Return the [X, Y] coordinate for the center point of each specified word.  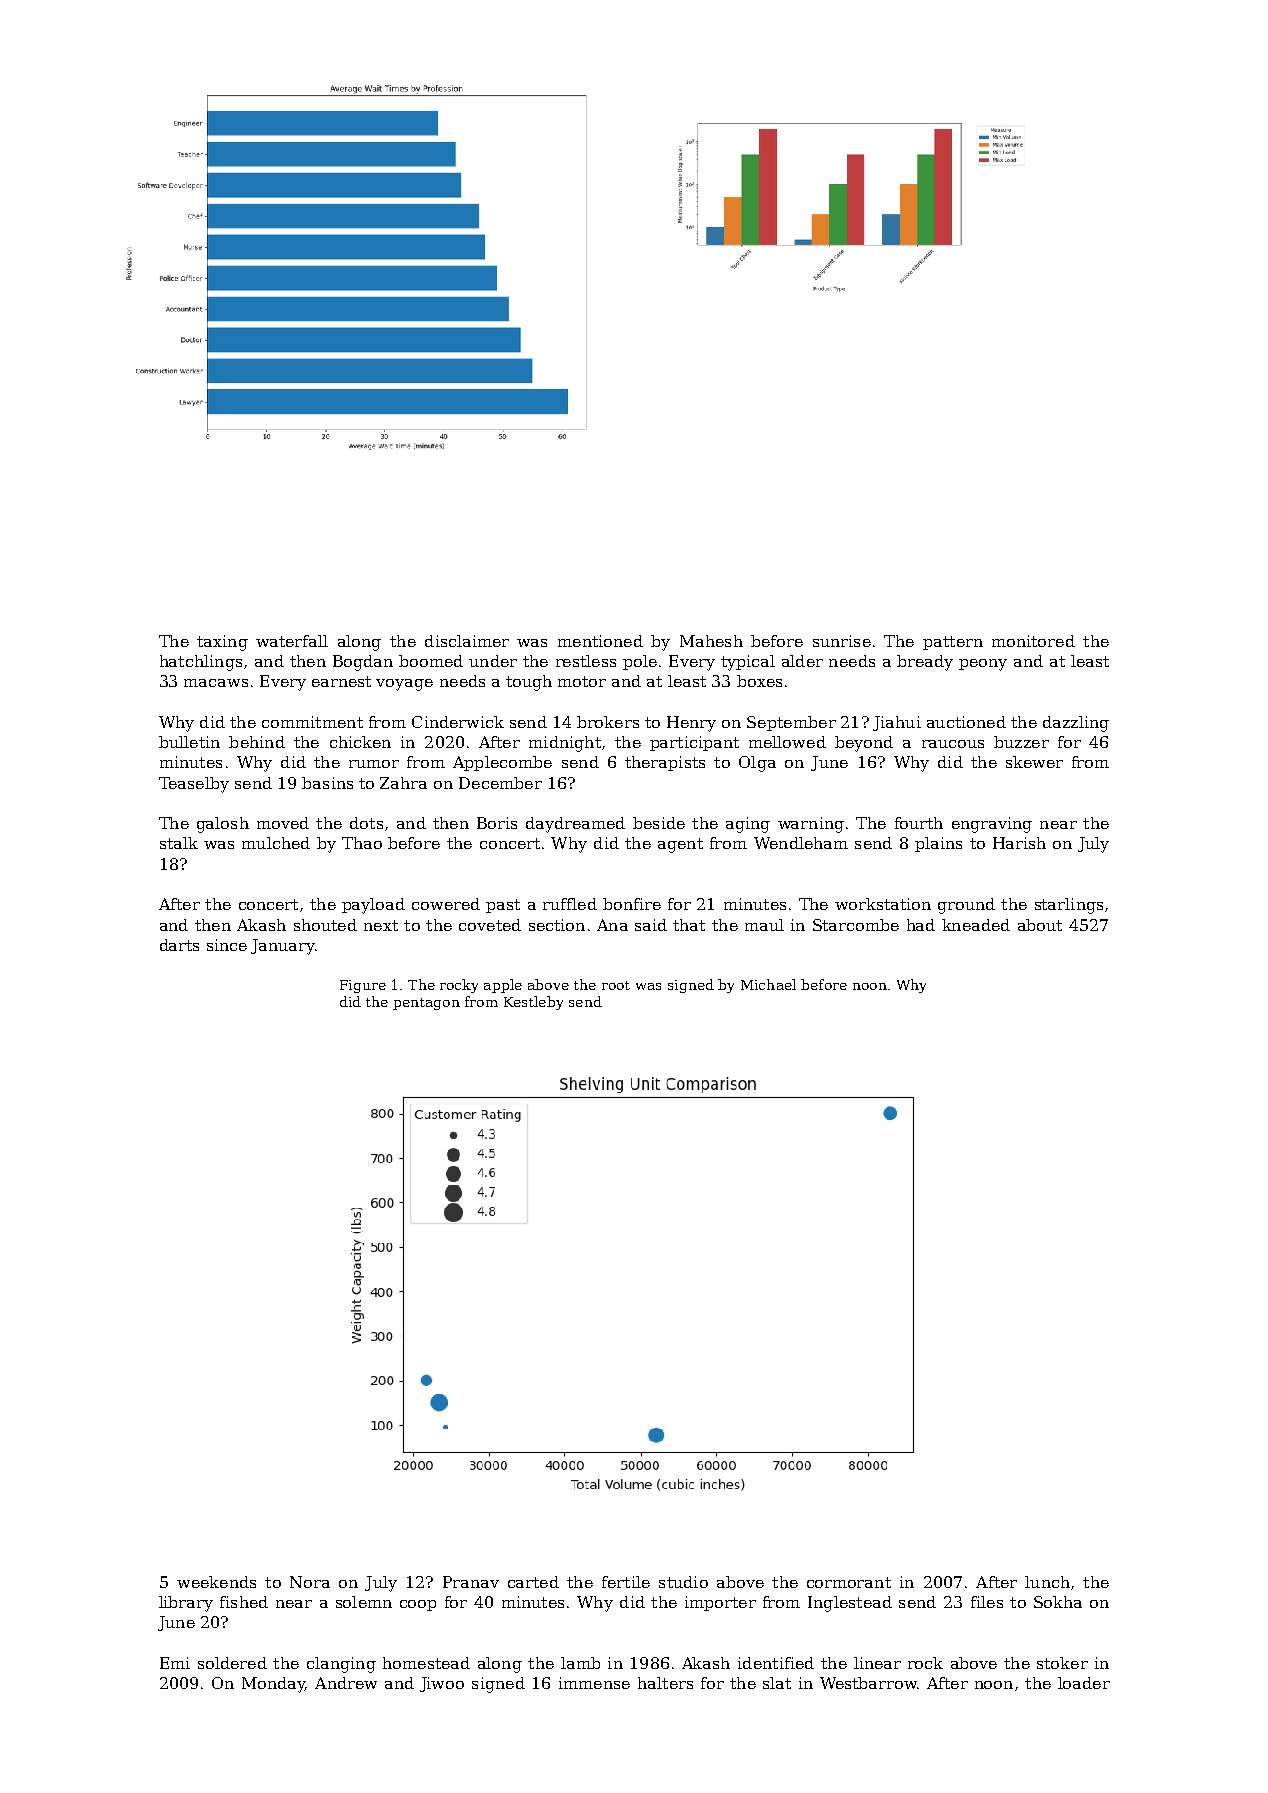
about [1040, 925]
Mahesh [711, 641]
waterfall [292, 641]
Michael [768, 984]
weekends [216, 1582]
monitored [1033, 641]
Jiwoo [442, 1684]
